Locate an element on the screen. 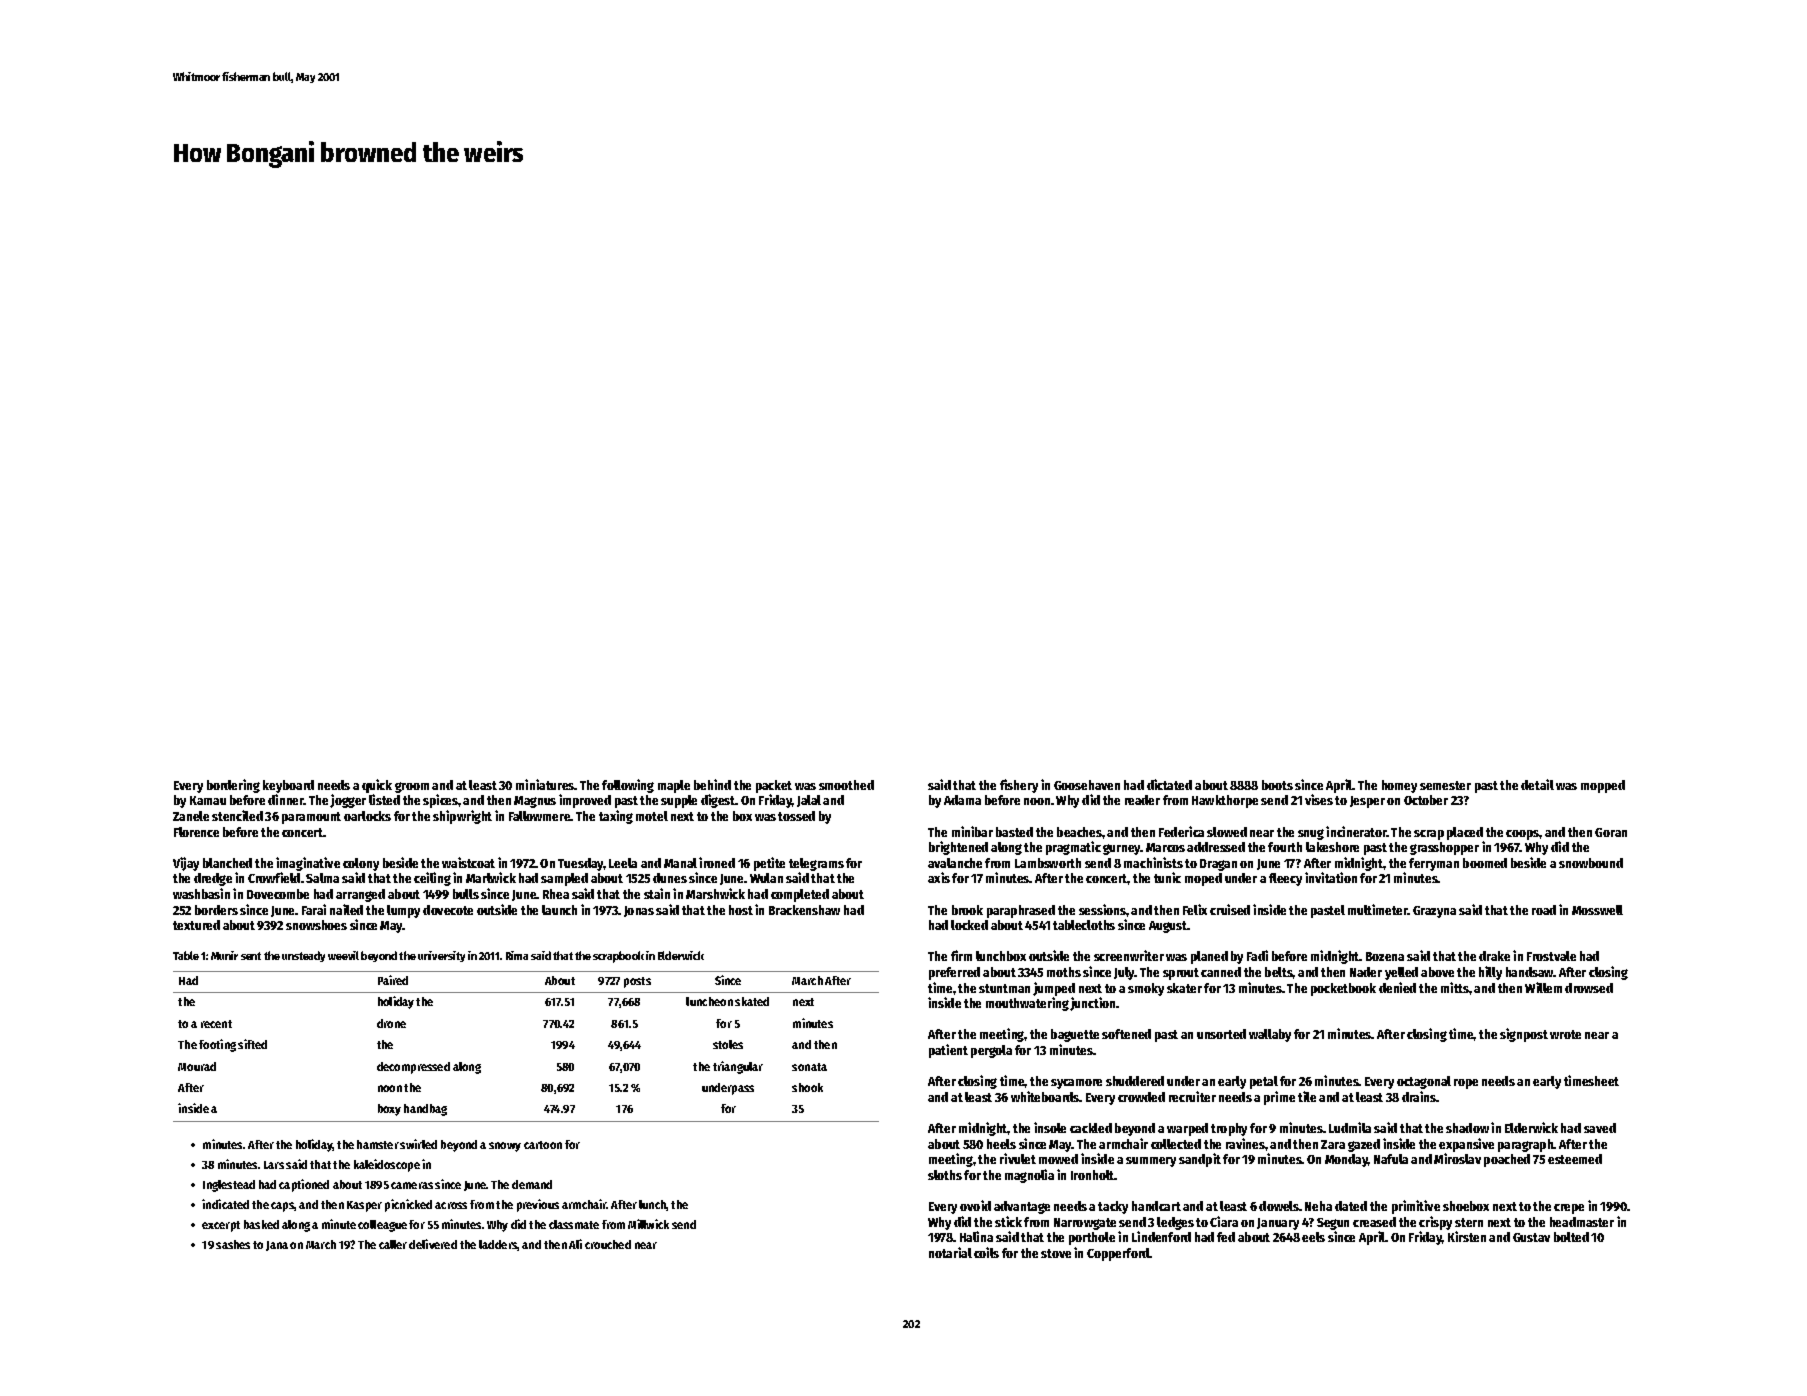  recent is located at coordinates (216, 1024).
